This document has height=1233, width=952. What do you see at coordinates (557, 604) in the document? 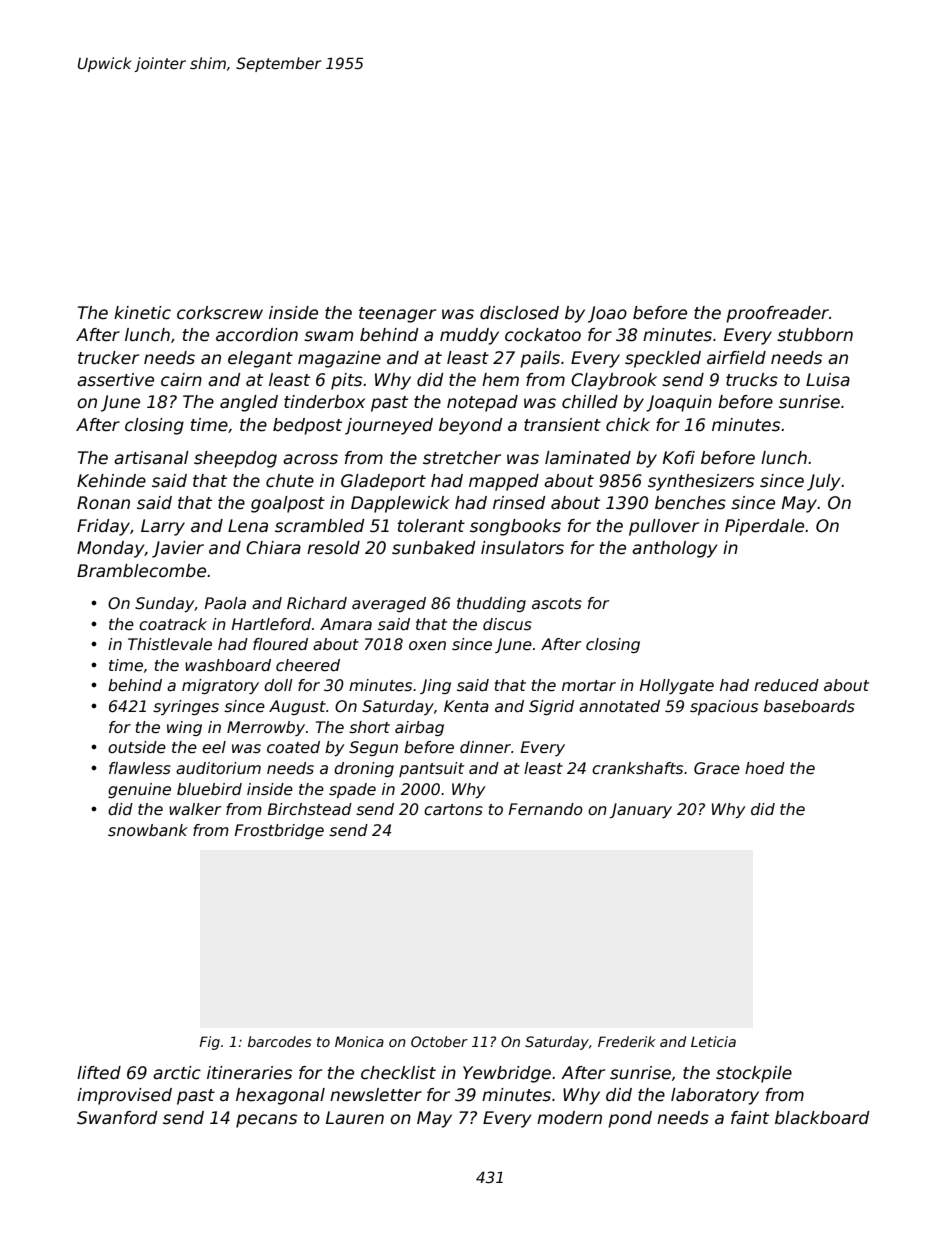
I see `ascots` at bounding box center [557, 604].
